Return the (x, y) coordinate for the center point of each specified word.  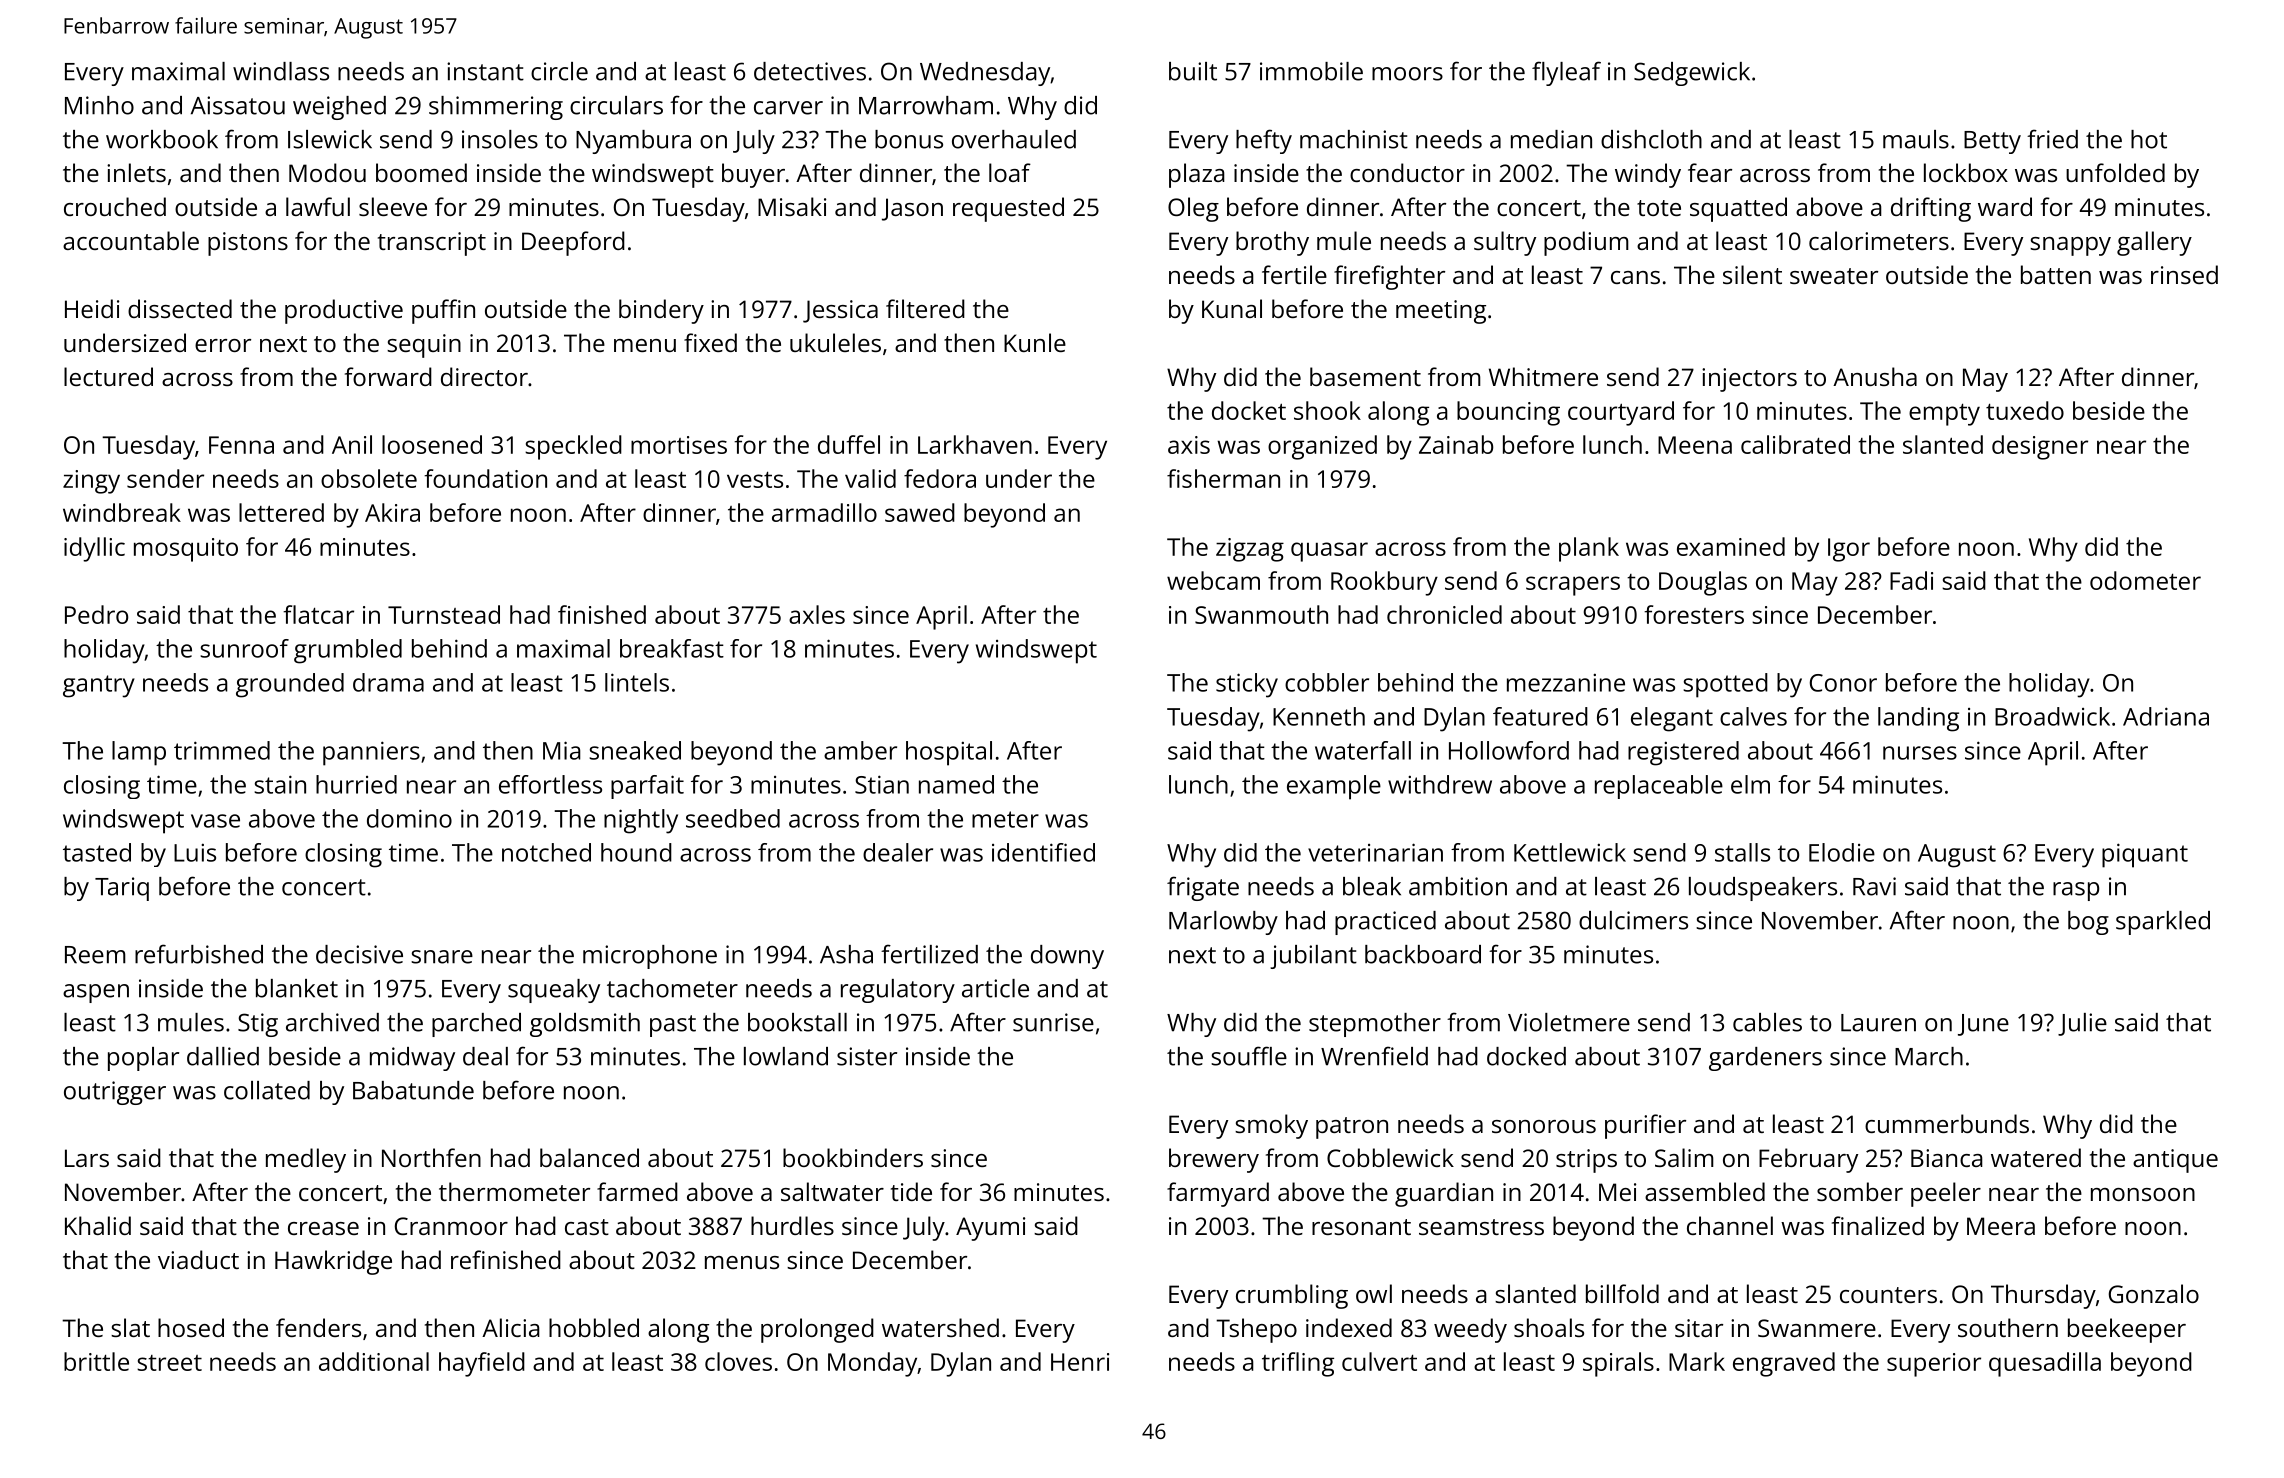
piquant (2145, 855)
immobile (1311, 71)
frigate (1203, 888)
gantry (99, 686)
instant (485, 71)
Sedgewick (1692, 74)
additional (374, 1361)
